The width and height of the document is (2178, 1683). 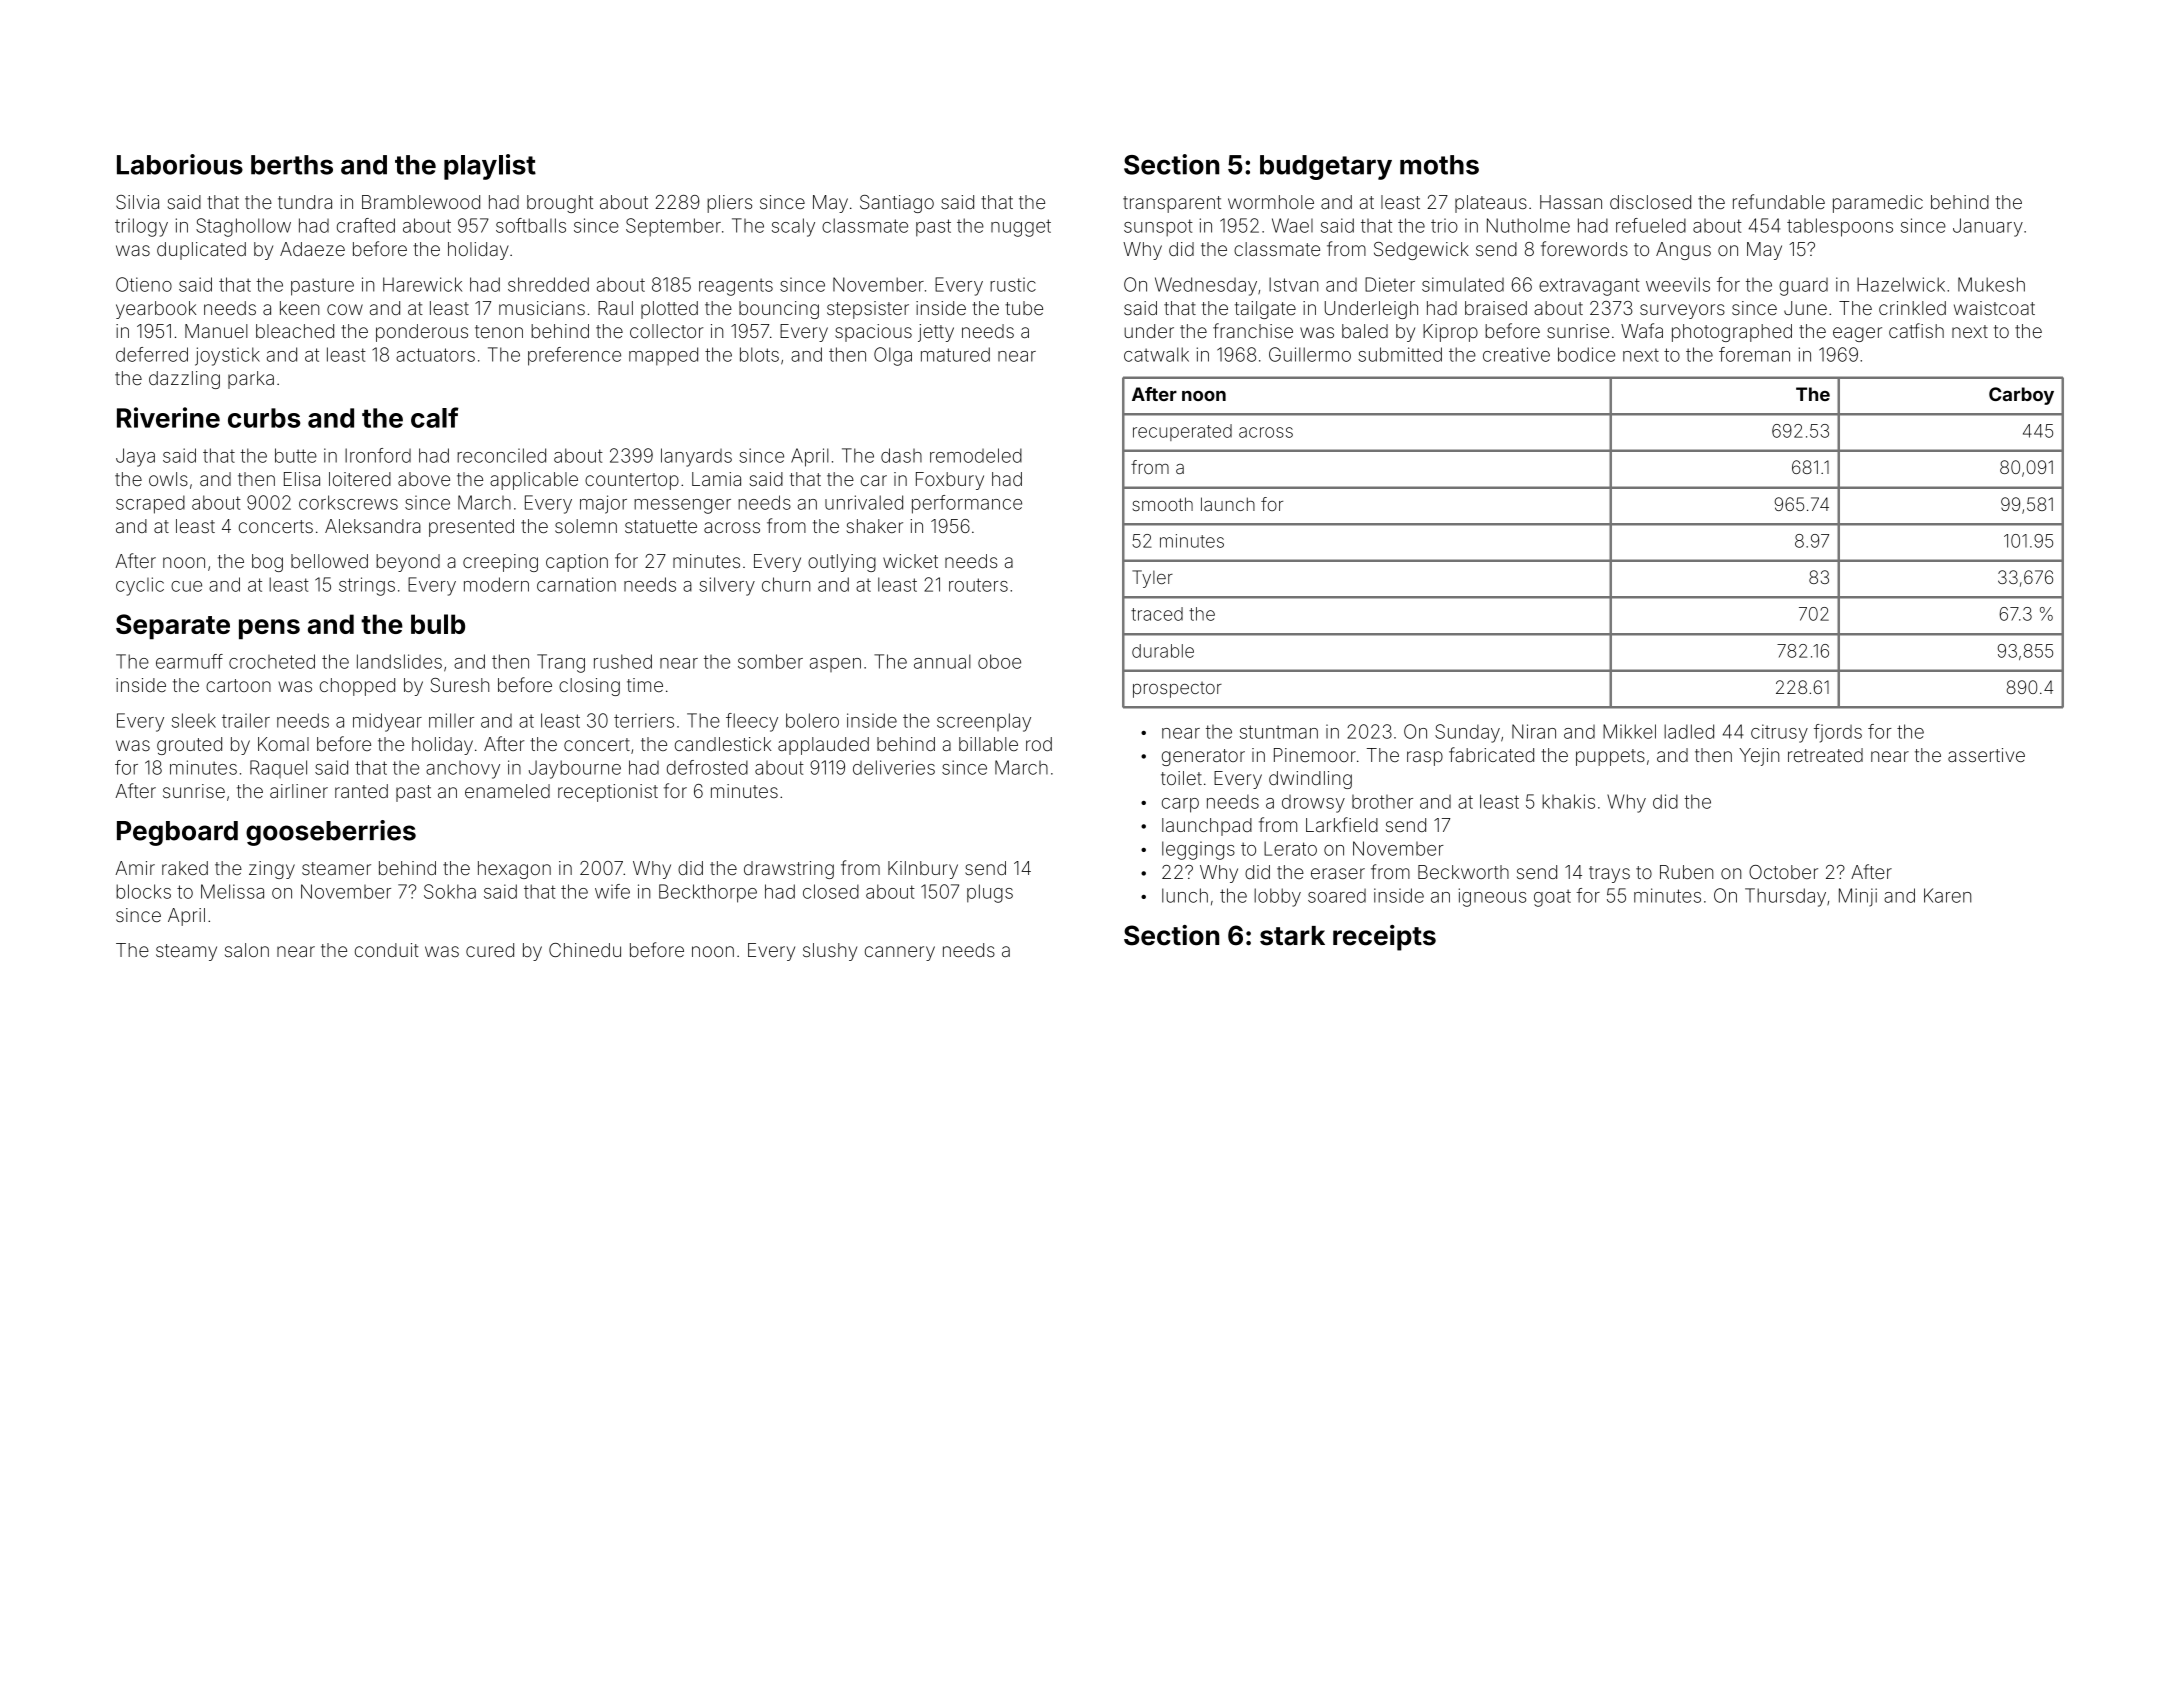 What do you see at coordinates (531, 225) in the document?
I see `softballs` at bounding box center [531, 225].
